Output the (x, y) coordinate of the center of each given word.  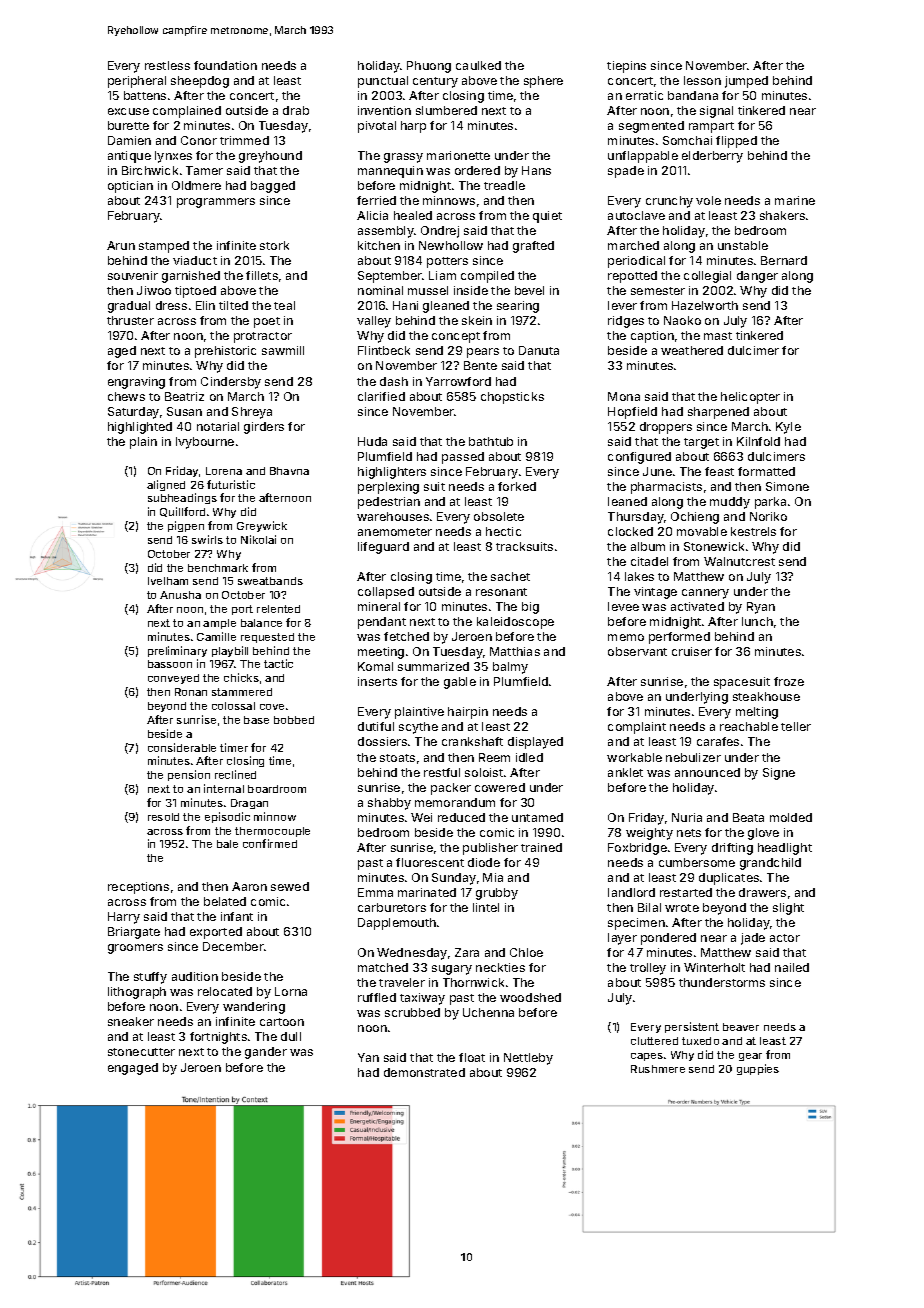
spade (626, 172)
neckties (500, 967)
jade (753, 939)
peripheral (137, 82)
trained (541, 847)
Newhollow (451, 245)
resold (163, 817)
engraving (136, 383)
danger (757, 277)
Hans (536, 170)
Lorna (291, 991)
